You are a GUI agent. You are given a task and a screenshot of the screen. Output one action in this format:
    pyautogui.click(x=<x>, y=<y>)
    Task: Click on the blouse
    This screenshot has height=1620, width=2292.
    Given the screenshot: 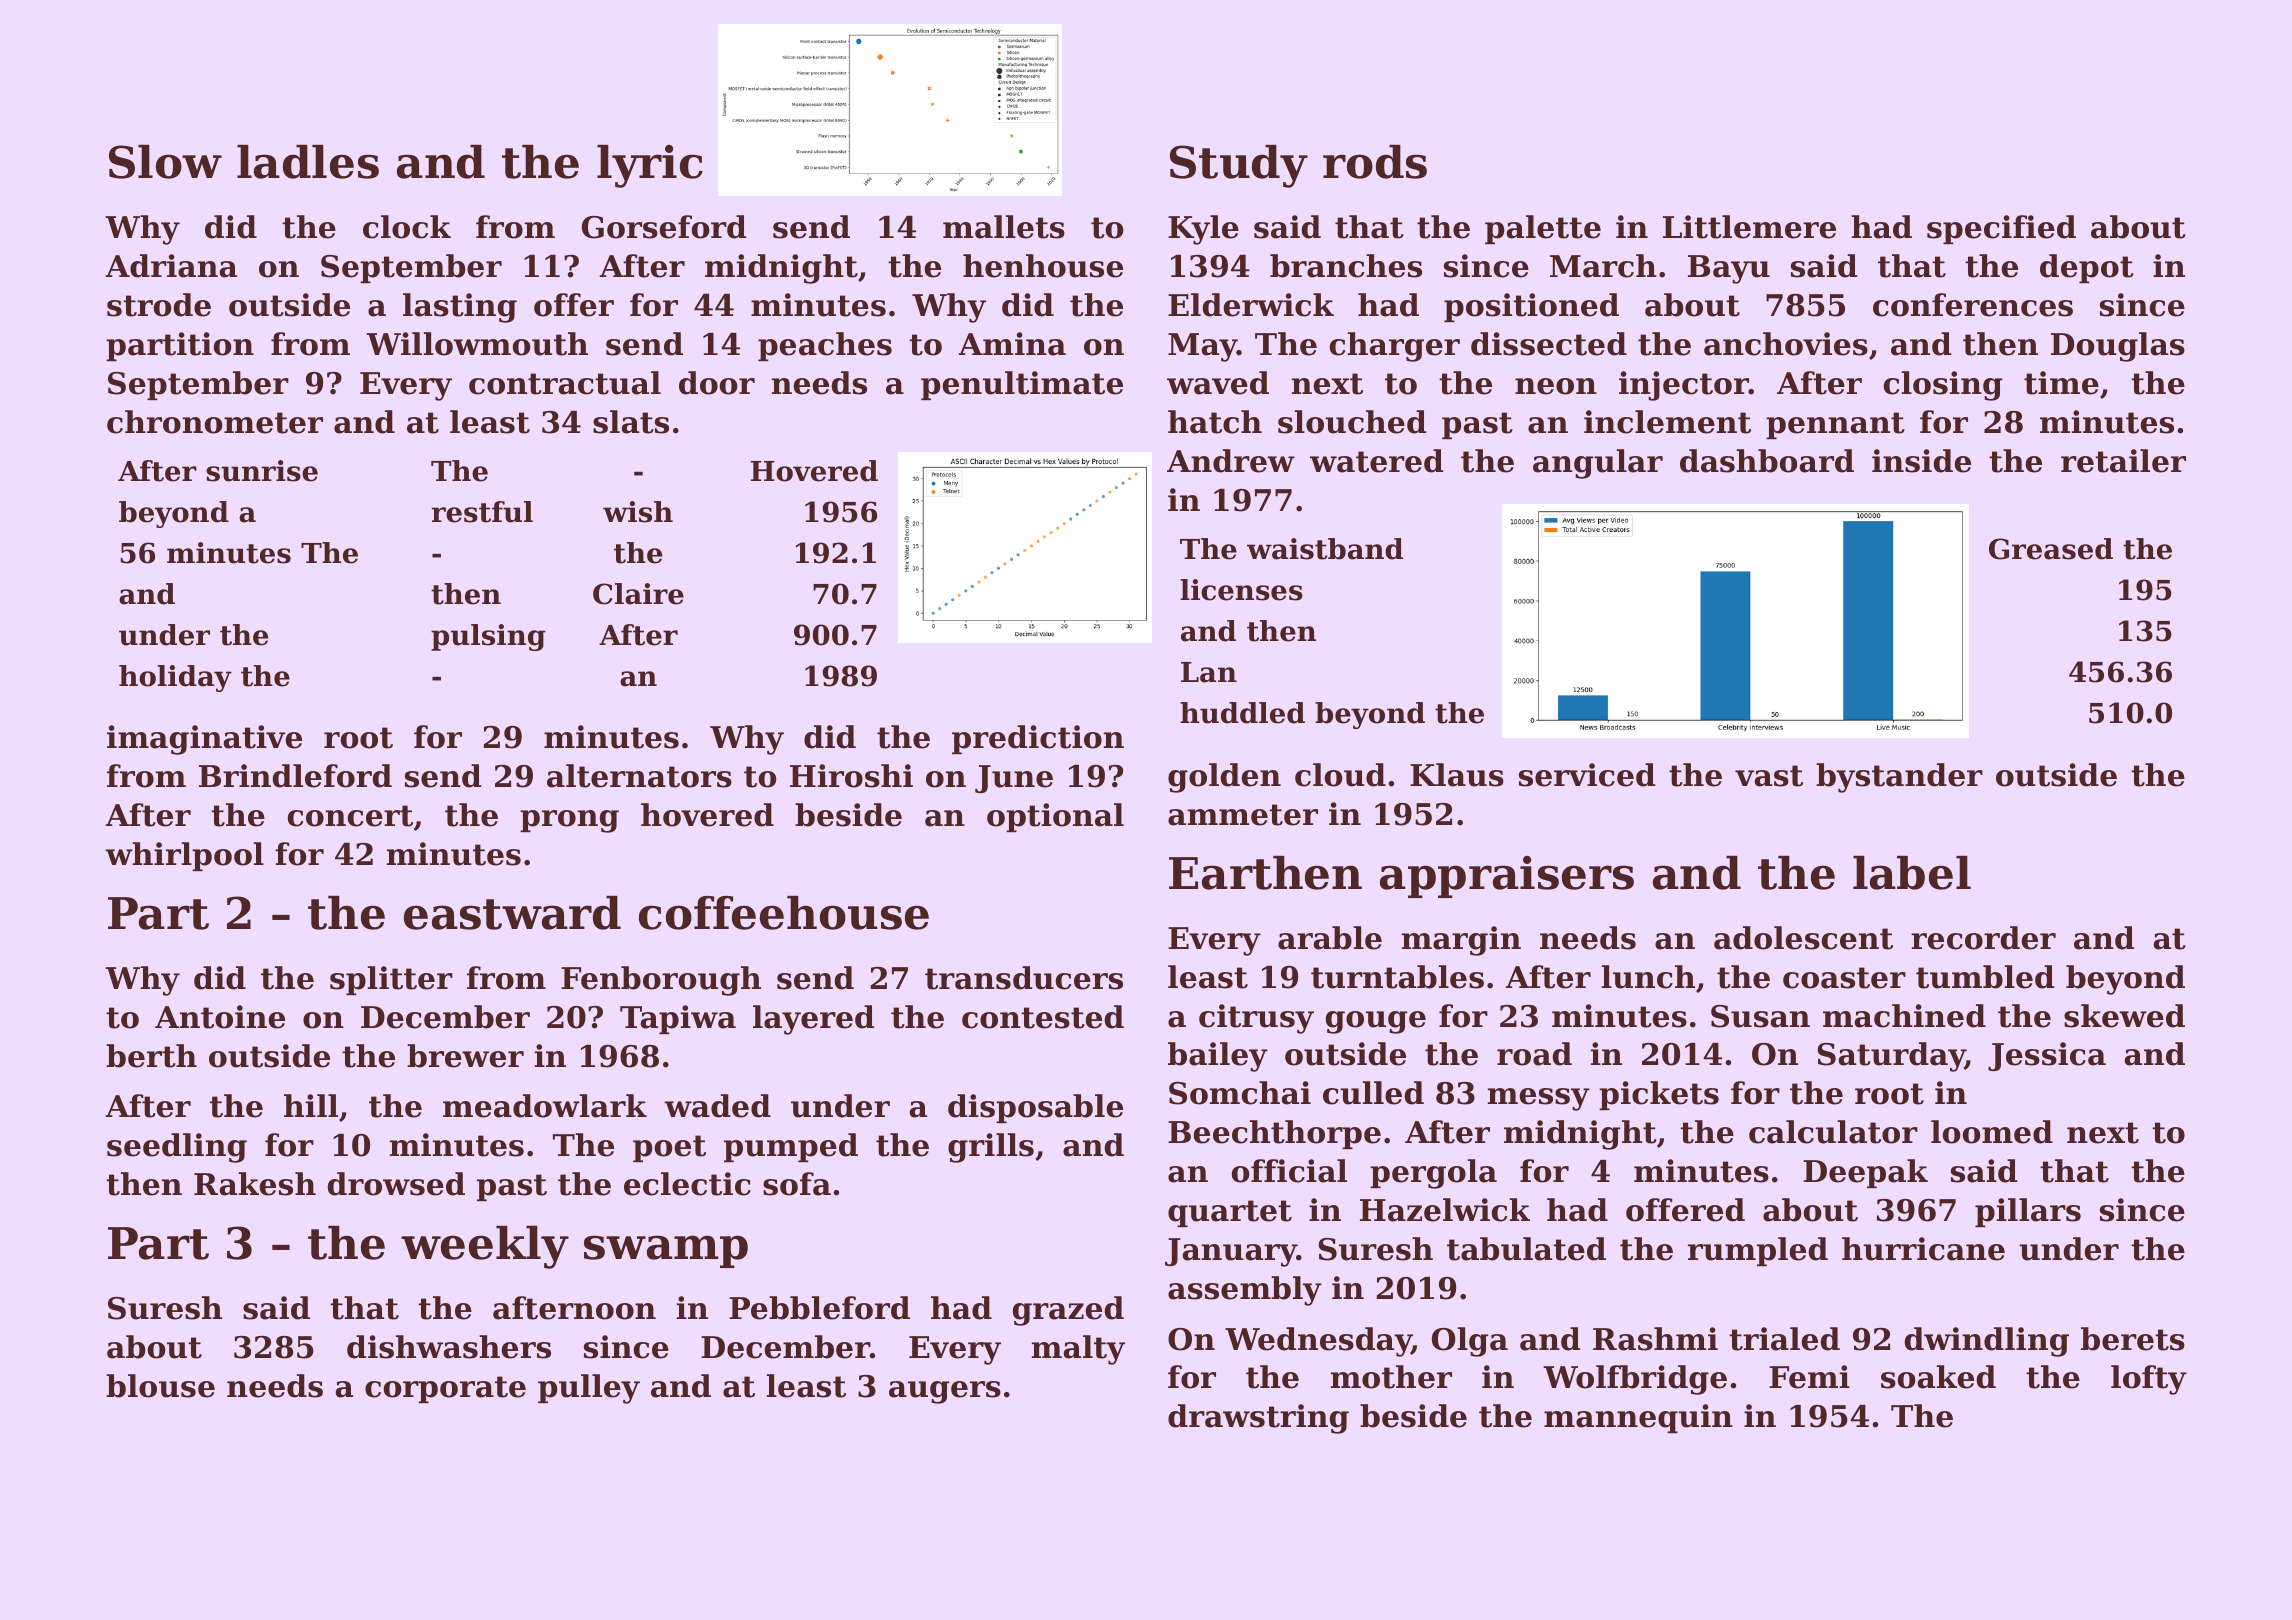 What is the action you would take?
    pyautogui.click(x=160, y=1386)
